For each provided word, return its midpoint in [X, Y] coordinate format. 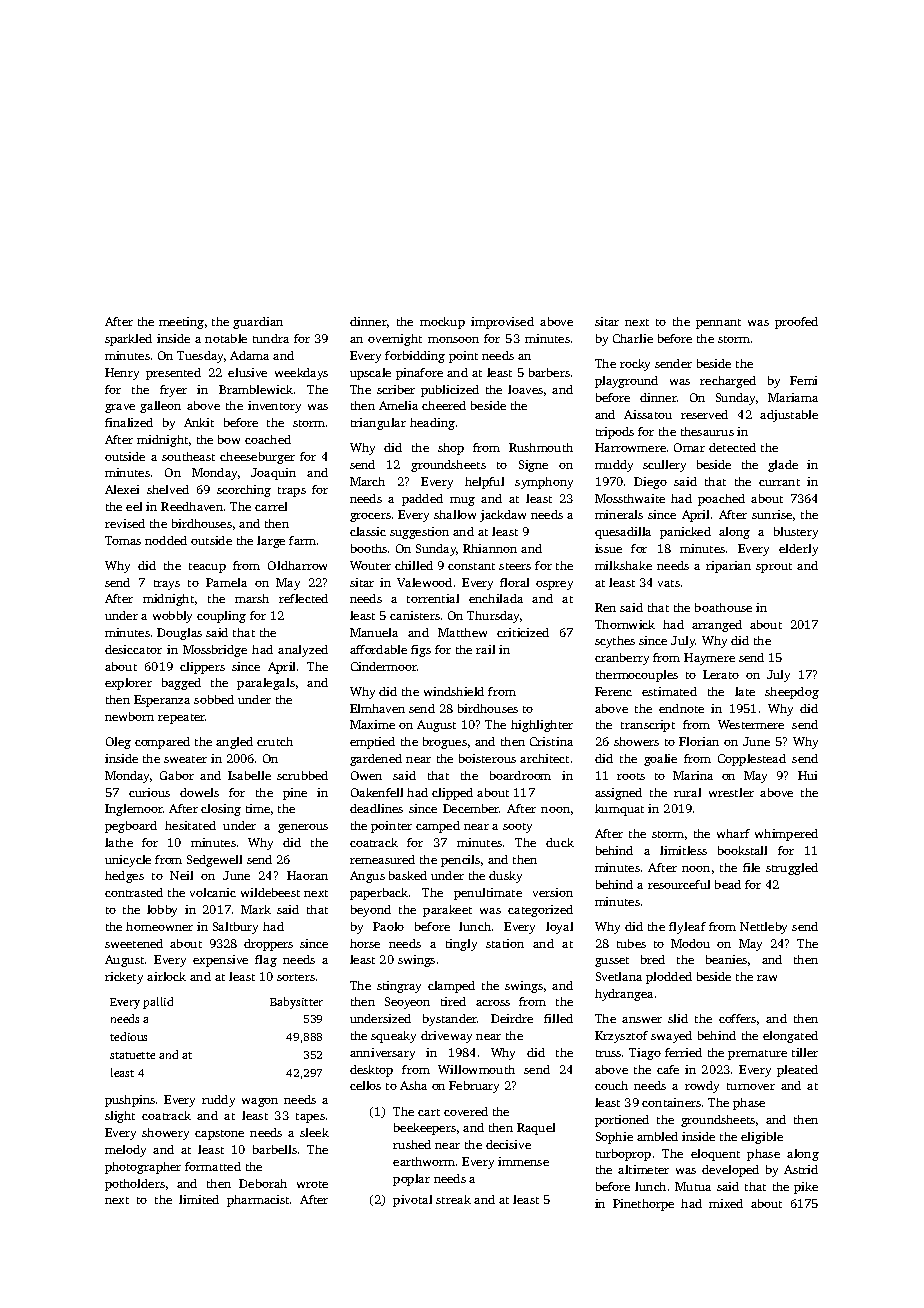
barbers [549, 372]
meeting [181, 323]
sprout [774, 568]
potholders [135, 1185]
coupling [221, 617]
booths [369, 548]
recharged [728, 382]
